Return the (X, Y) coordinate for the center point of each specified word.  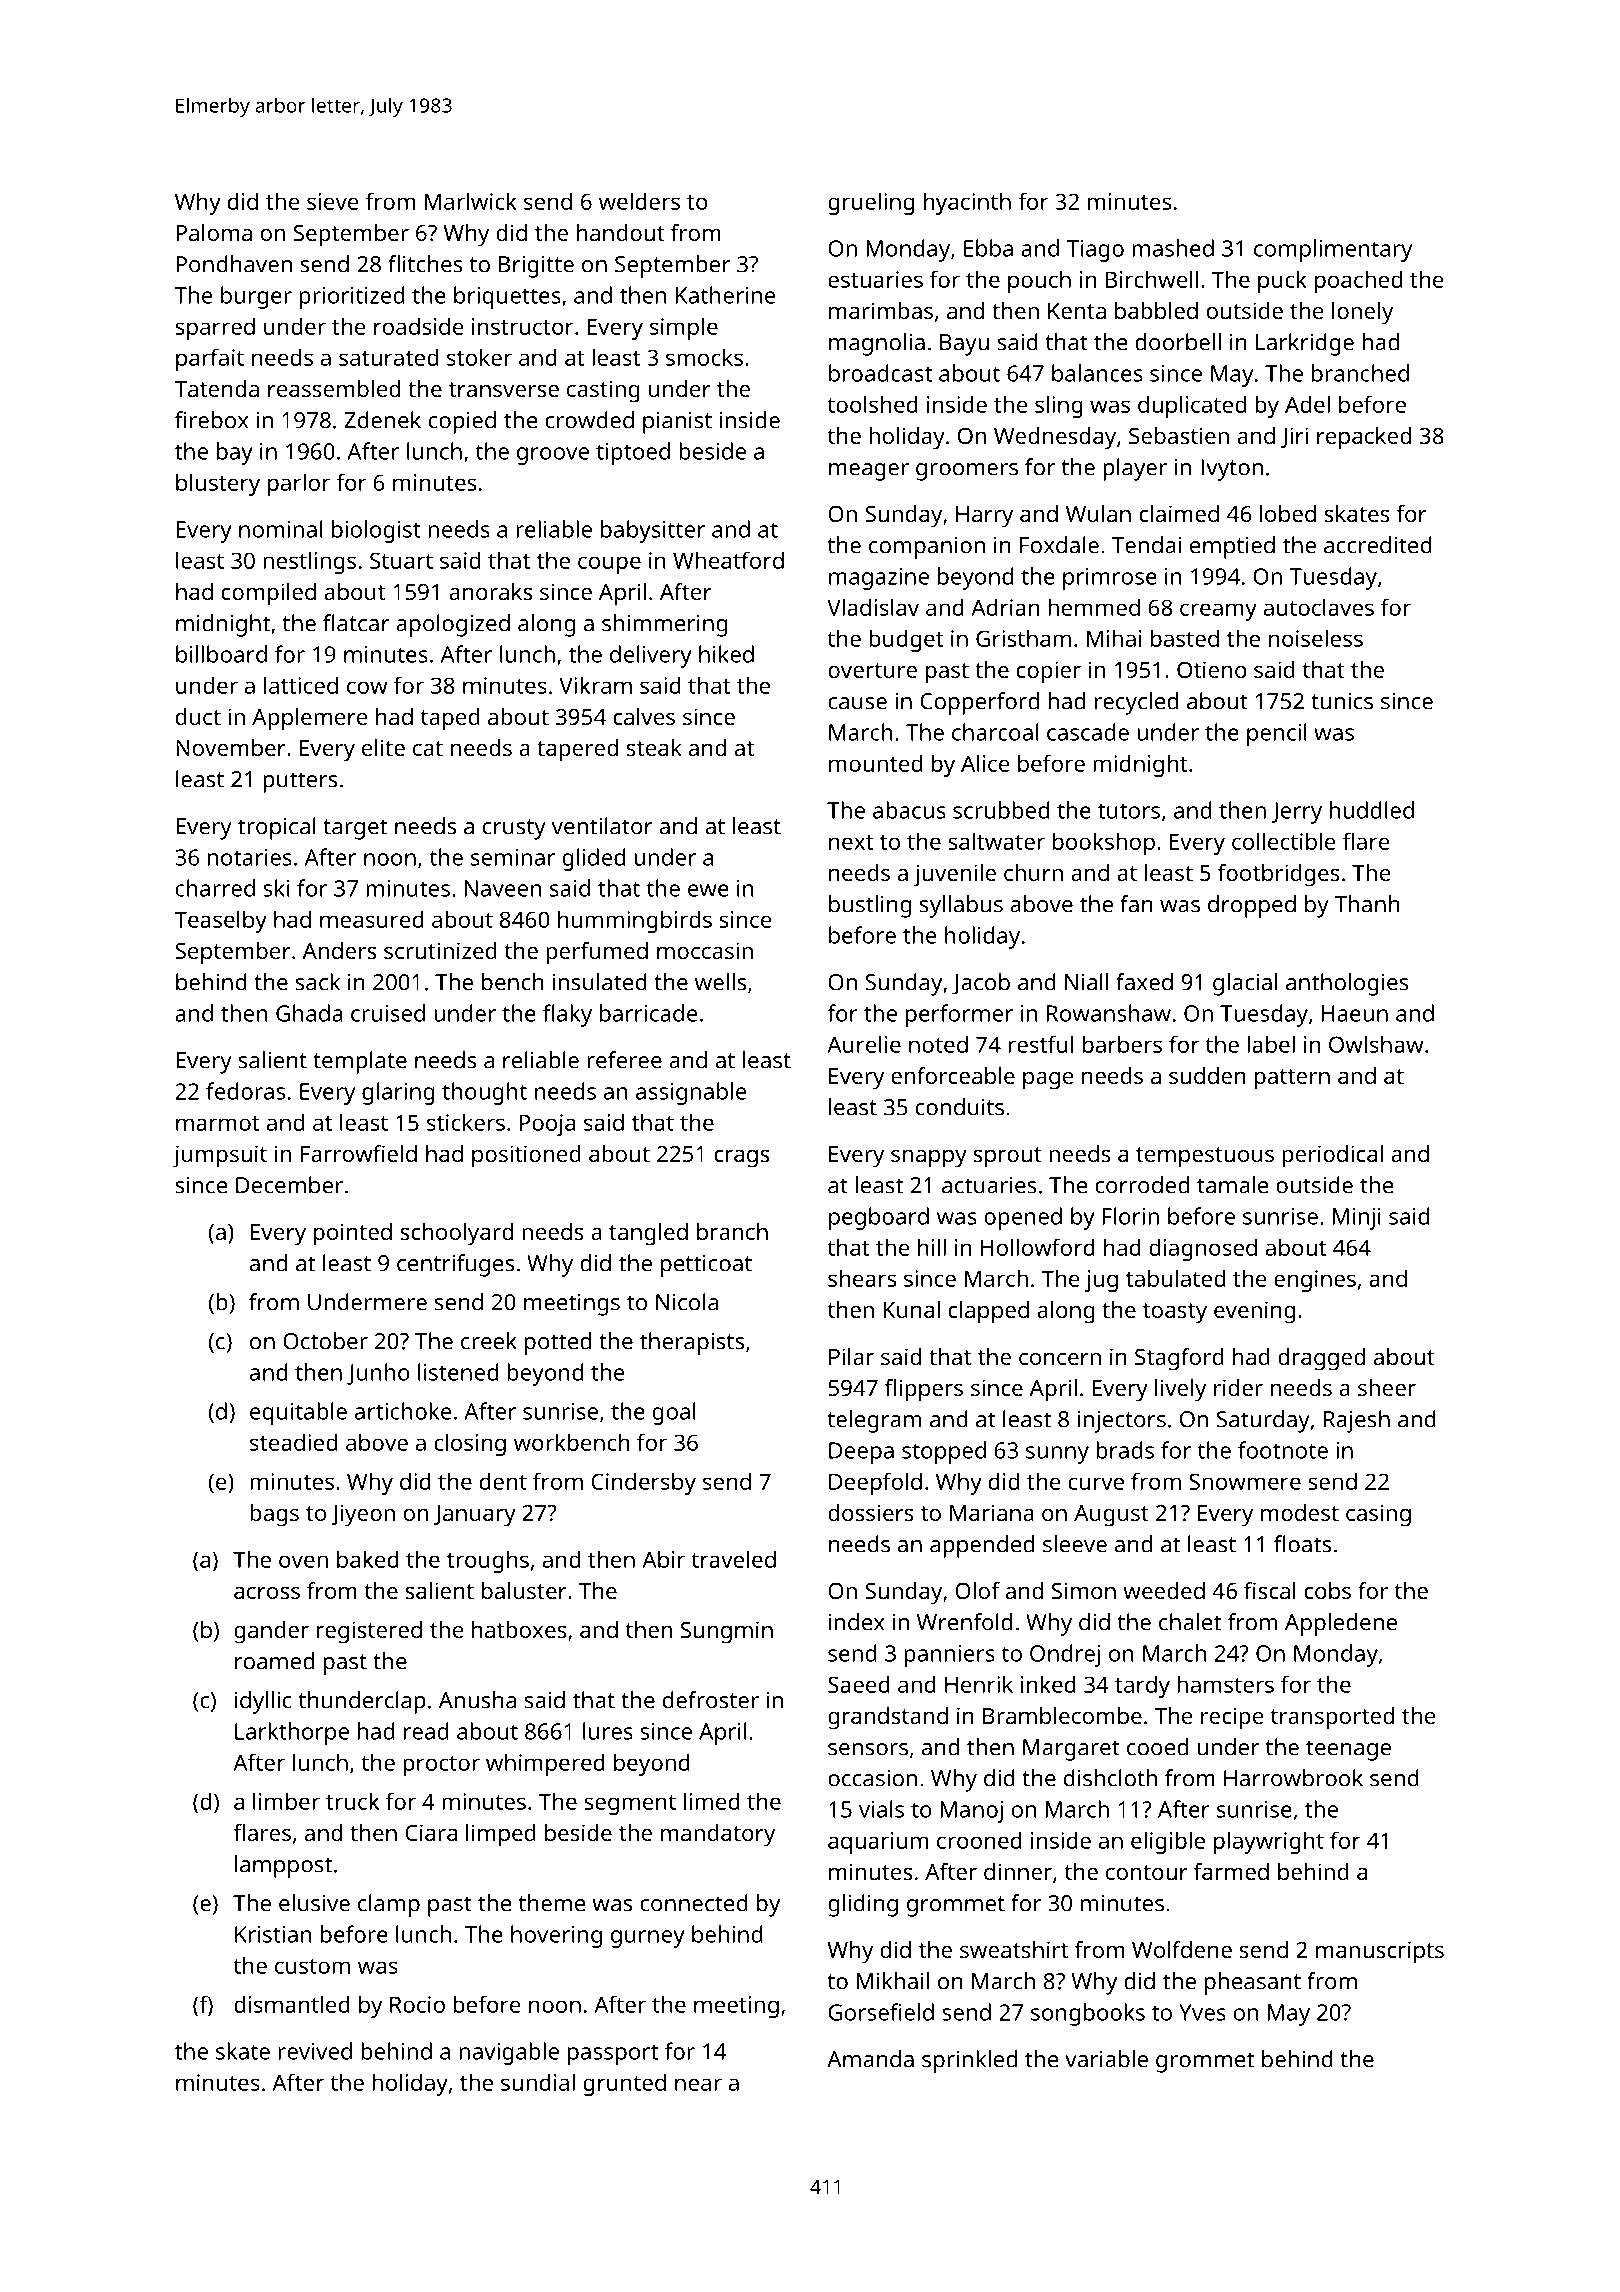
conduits (960, 1107)
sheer (1387, 1387)
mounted (875, 763)
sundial (538, 2082)
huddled (1372, 810)
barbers (1122, 1044)
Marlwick (471, 201)
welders (639, 201)
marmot (218, 1123)
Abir (663, 1559)
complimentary (1333, 250)
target (355, 829)
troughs (488, 1561)
